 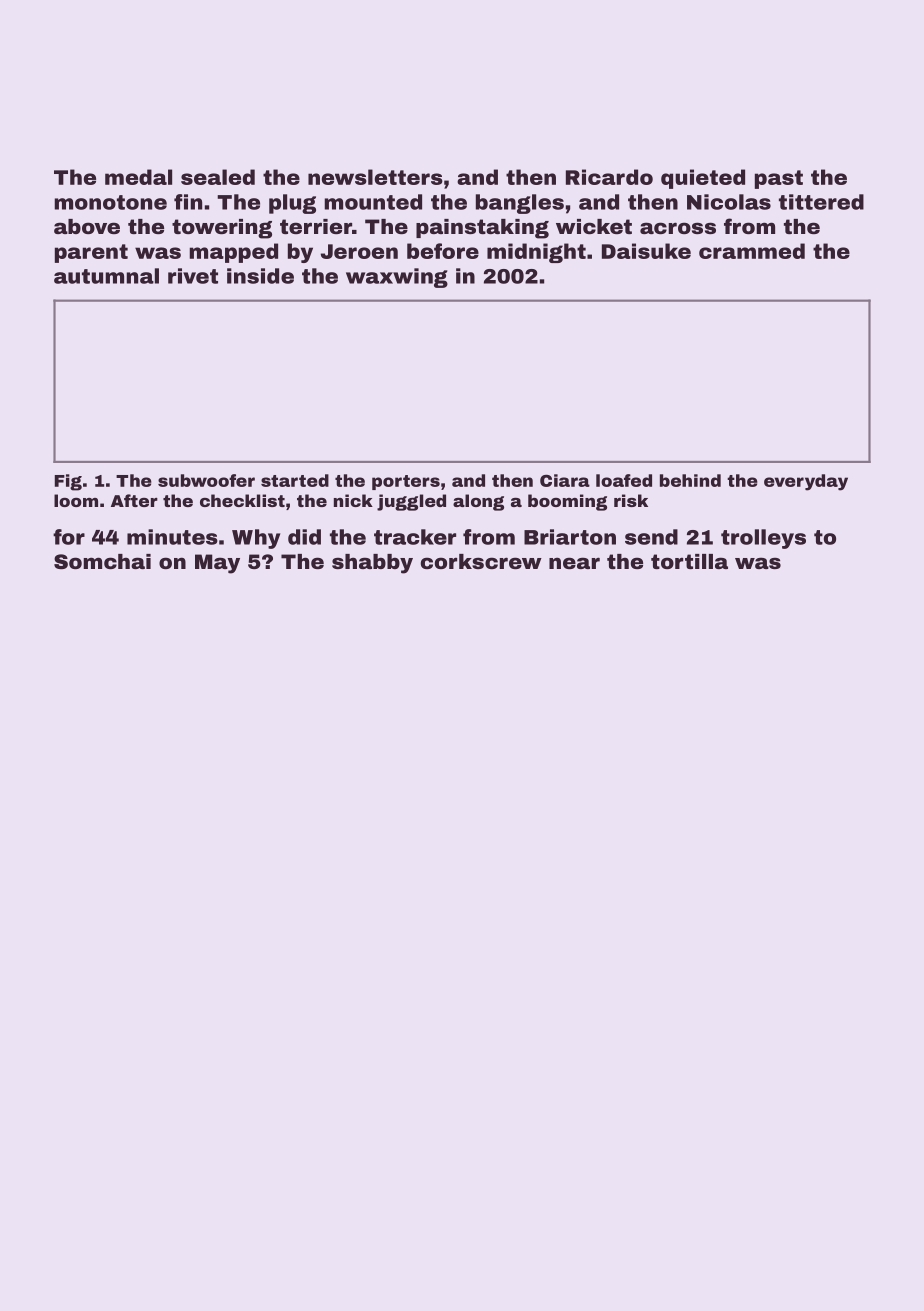 I want to click on rivet, so click(x=193, y=276).
